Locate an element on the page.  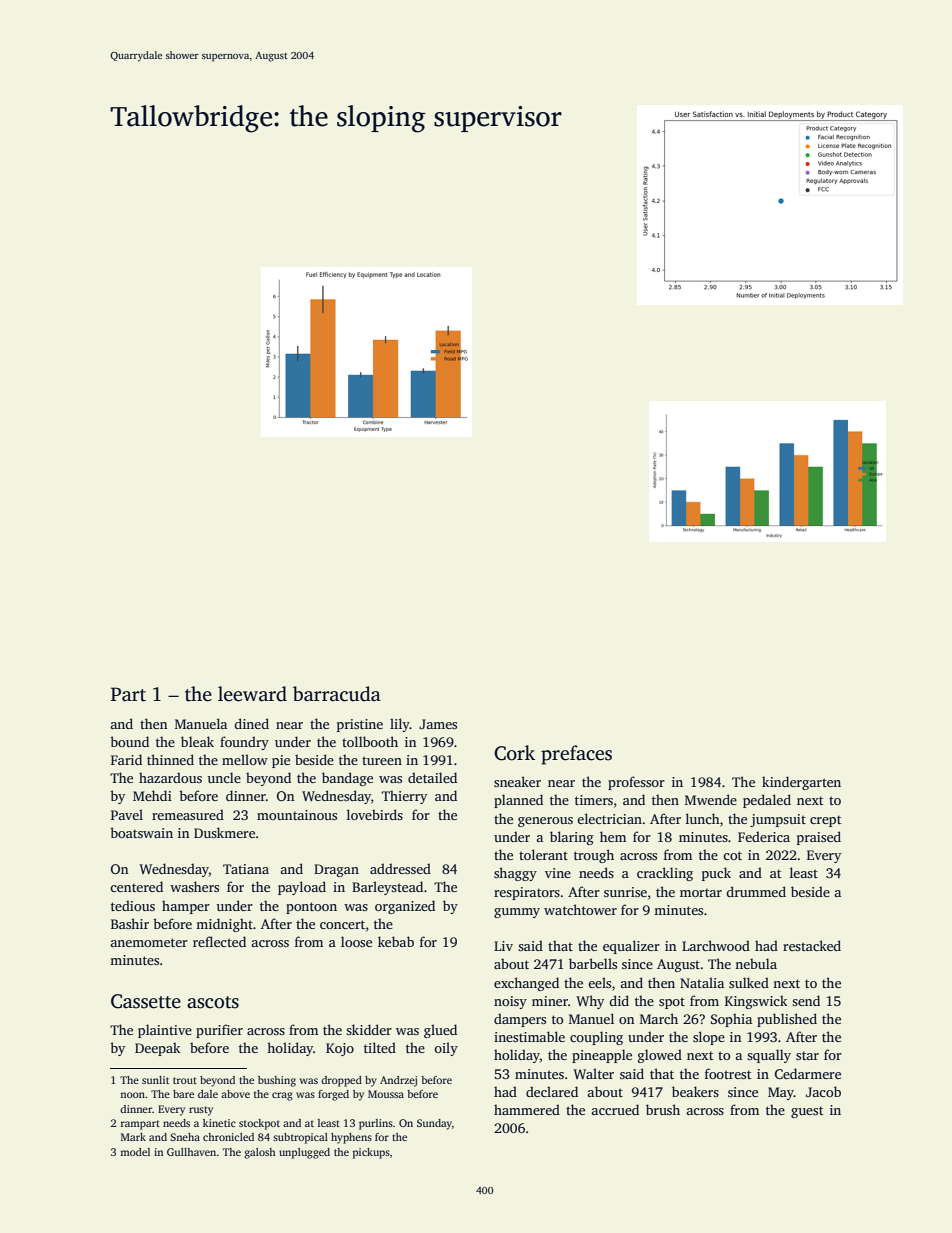
leeward is located at coordinates (252, 694).
